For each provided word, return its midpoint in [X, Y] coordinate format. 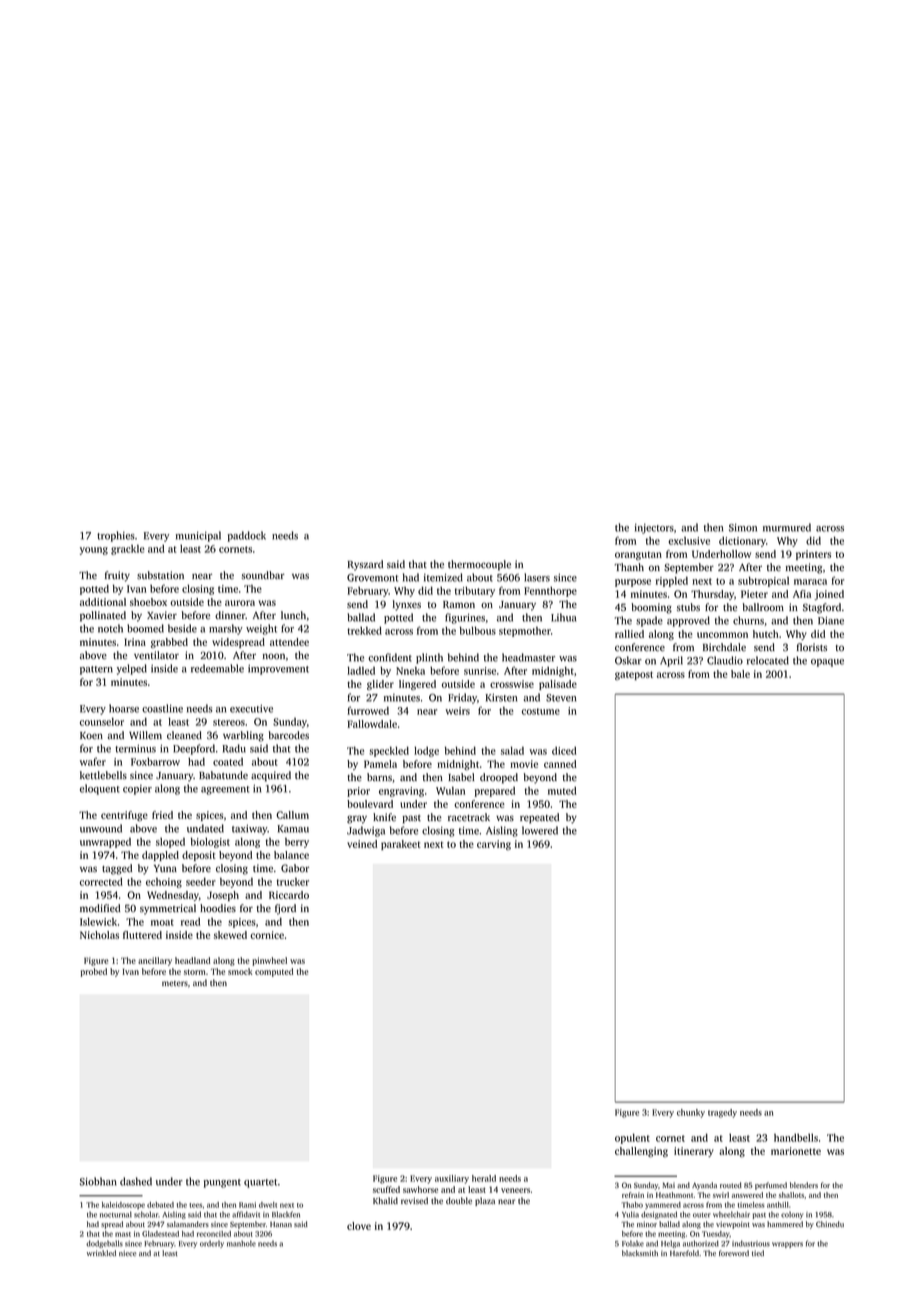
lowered [540, 830]
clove [359, 1226]
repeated [539, 818]
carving [494, 845]
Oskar [628, 660]
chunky [691, 1113]
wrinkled [101, 1253]
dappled [160, 856]
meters [175, 983]
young [94, 551]
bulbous [478, 631]
